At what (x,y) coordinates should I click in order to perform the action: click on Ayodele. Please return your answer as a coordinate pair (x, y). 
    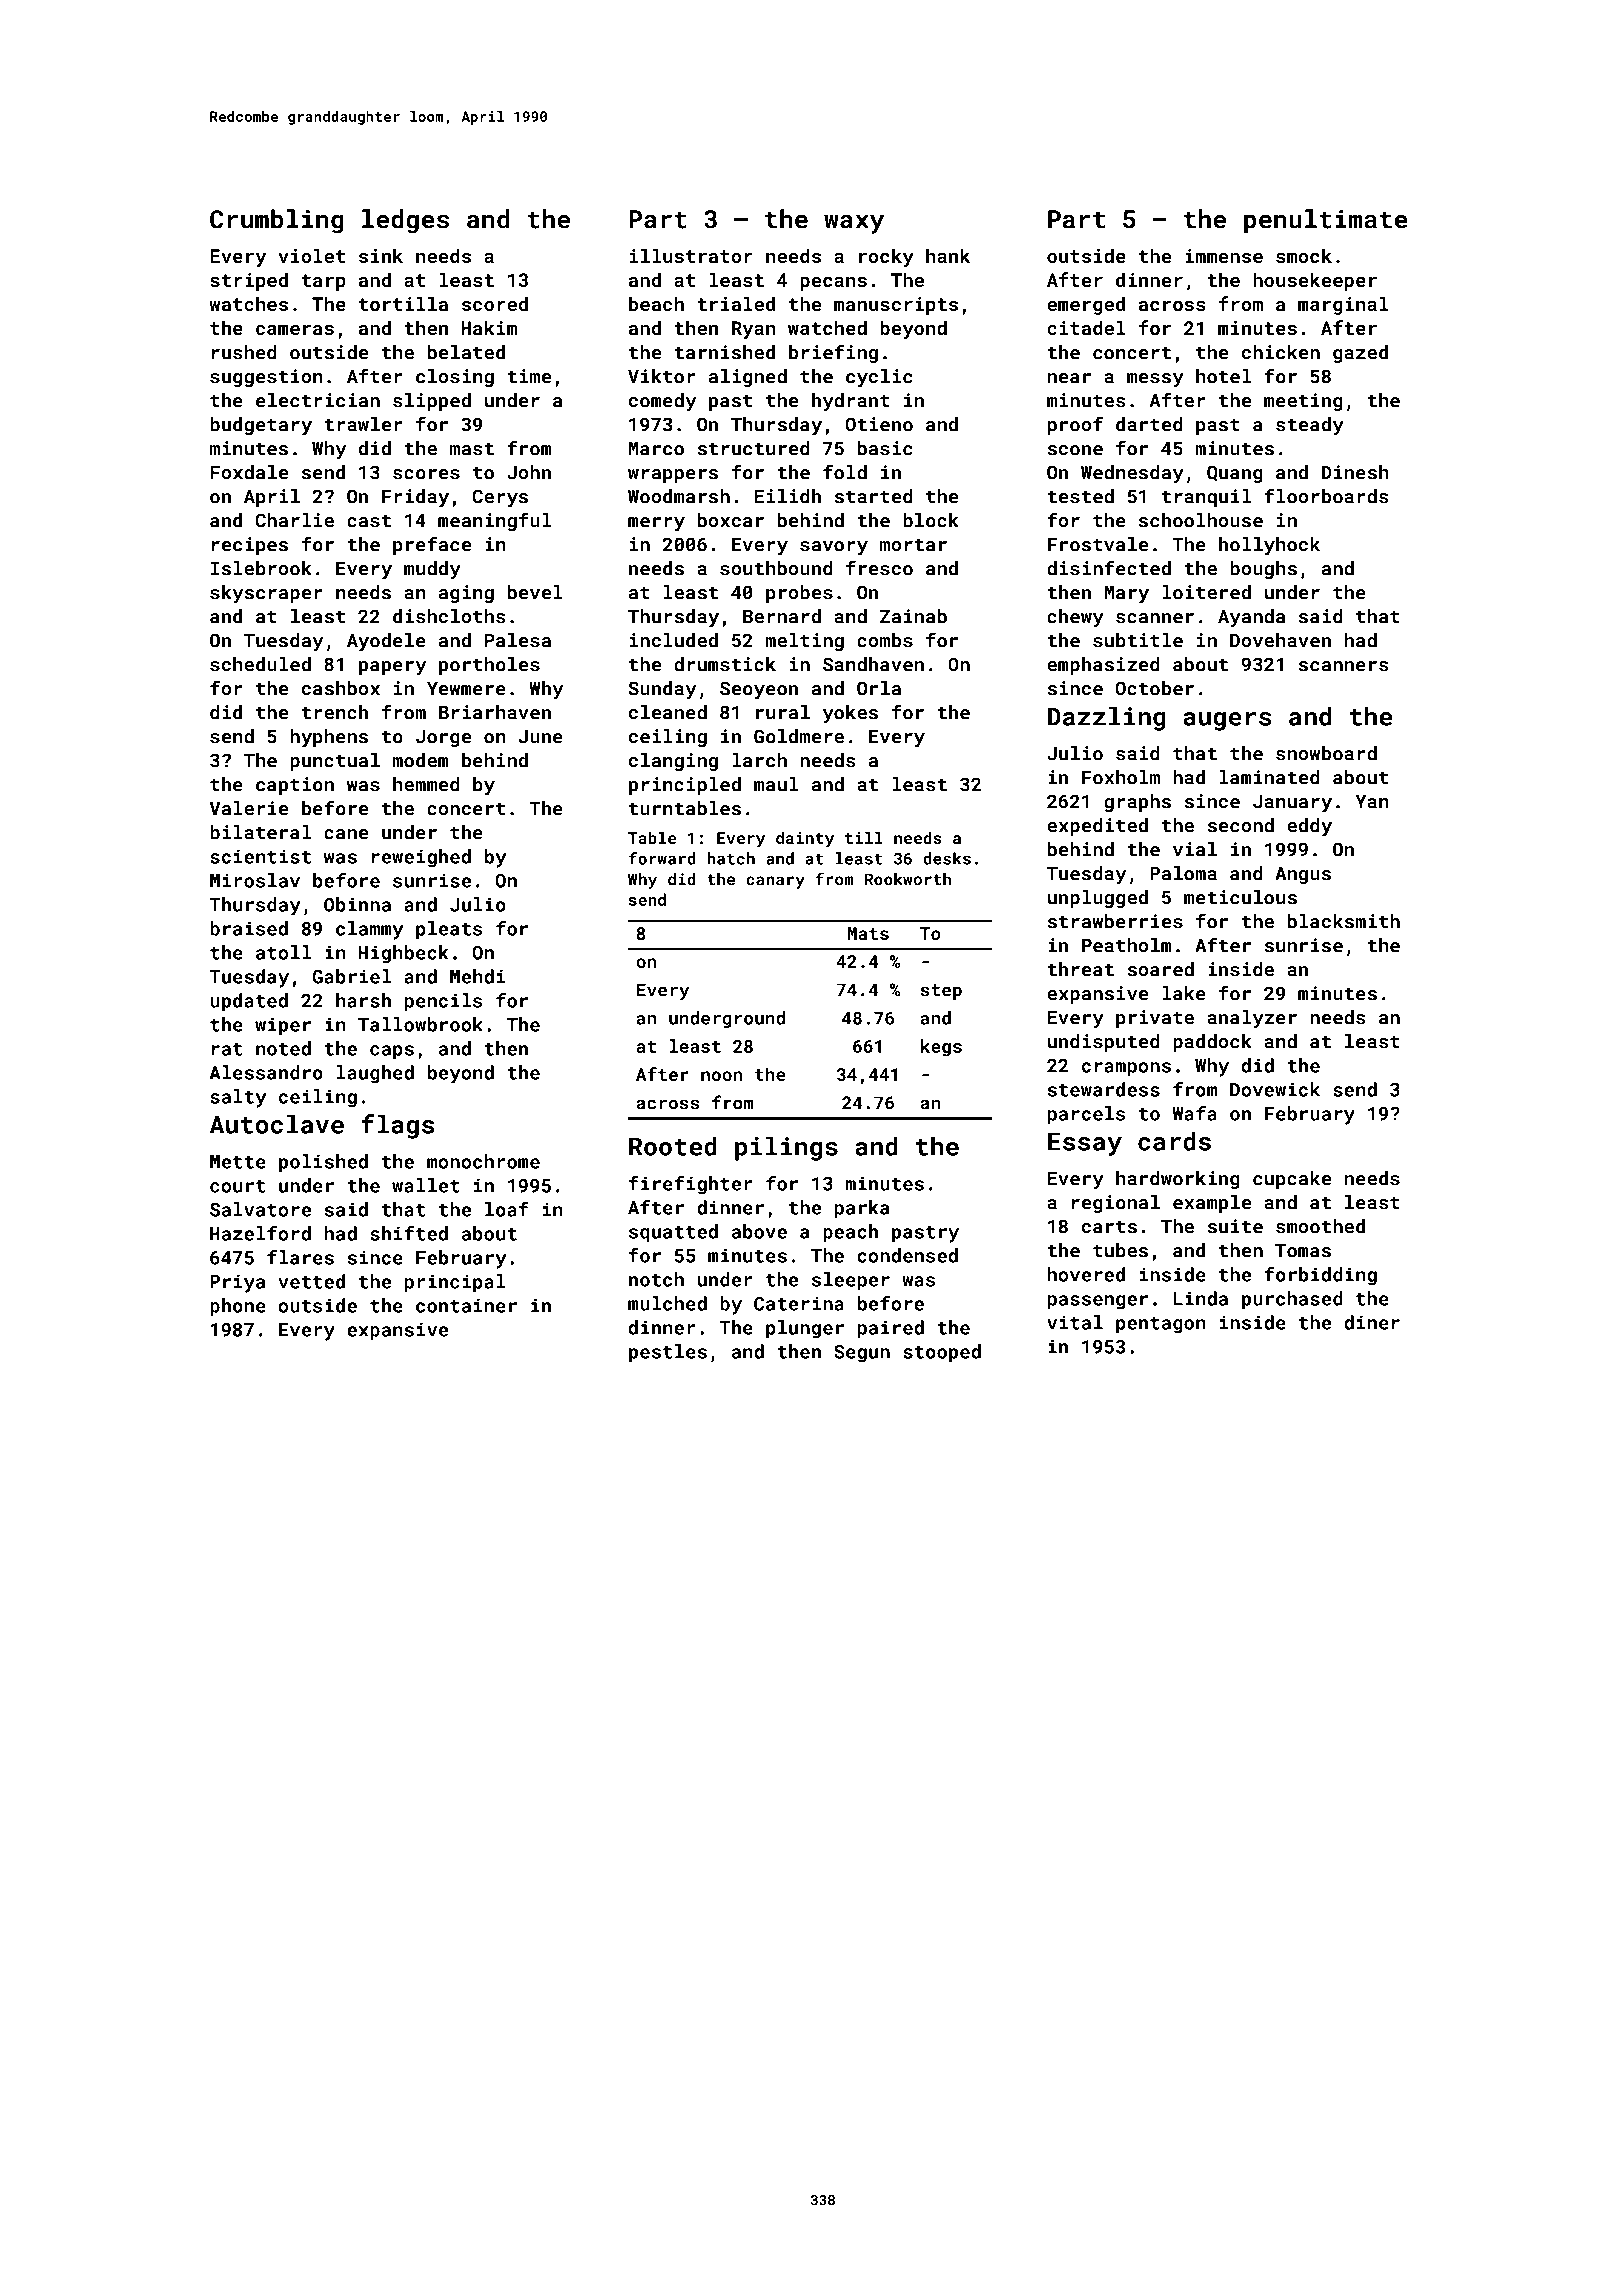
    Looking at the image, I should click on (386, 642).
